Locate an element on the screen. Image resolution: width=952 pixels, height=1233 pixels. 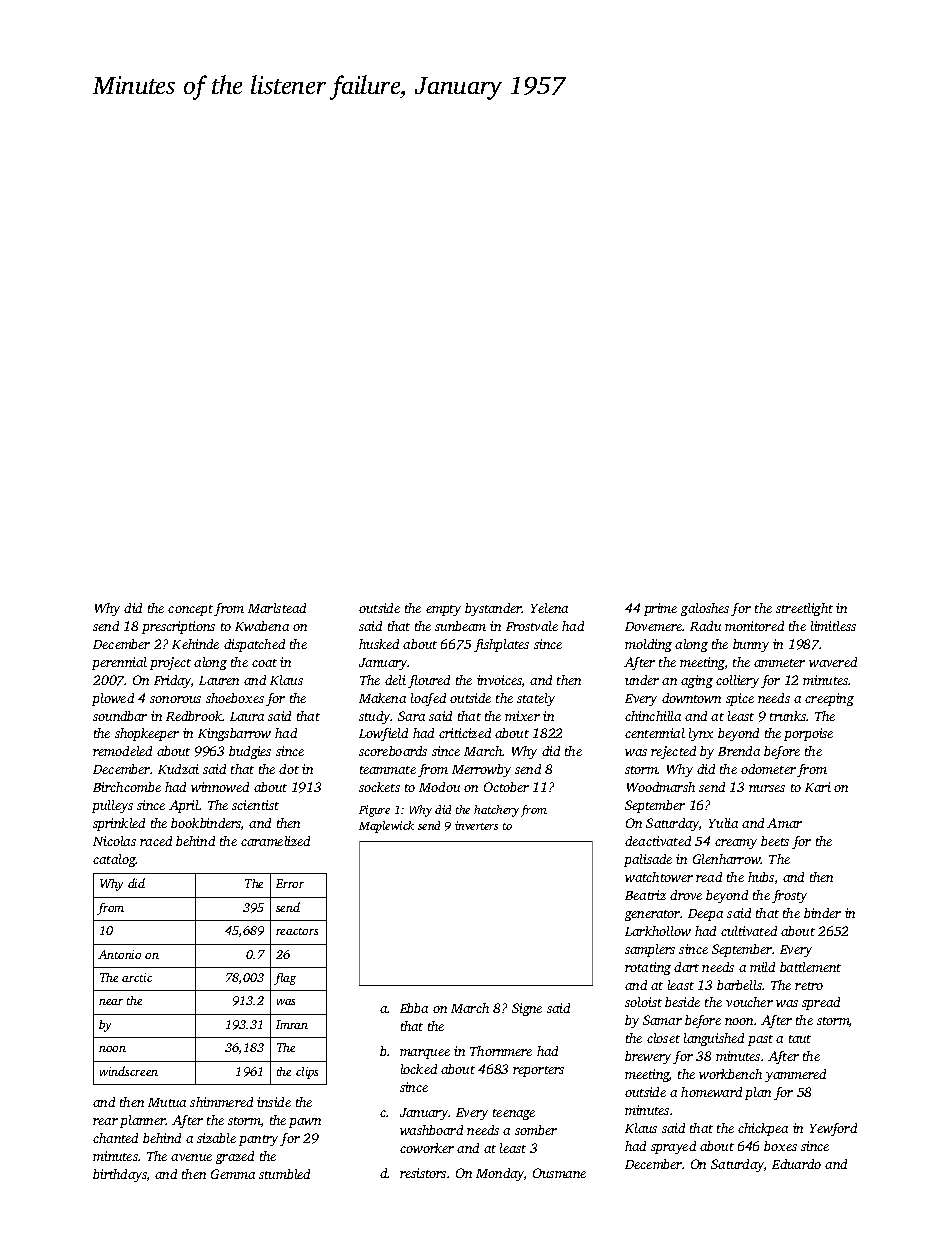
chickpea is located at coordinates (763, 1129).
